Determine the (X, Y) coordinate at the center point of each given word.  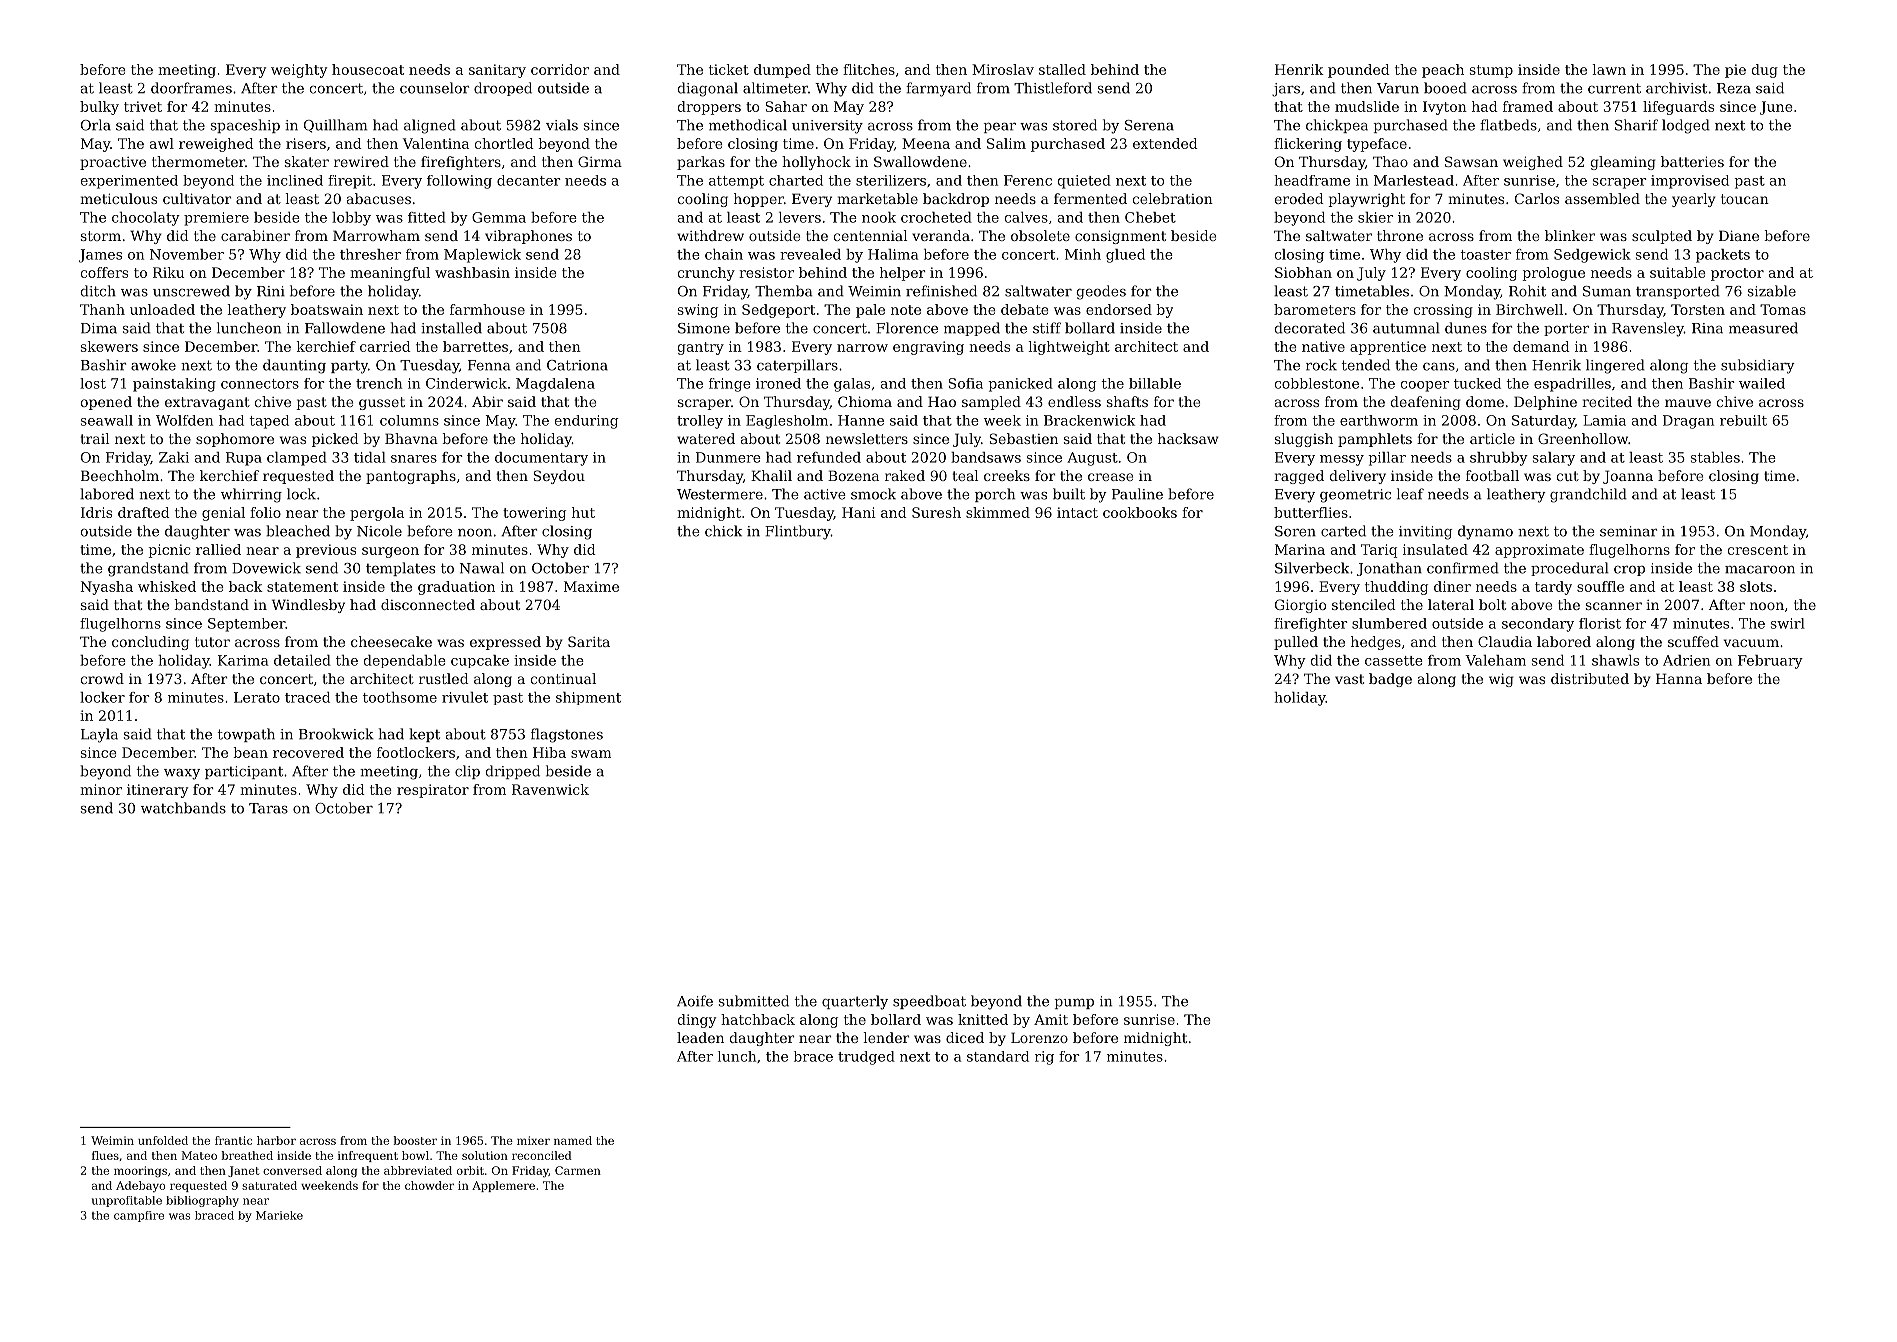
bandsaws (986, 457)
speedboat (929, 1002)
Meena (926, 143)
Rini (271, 291)
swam (591, 754)
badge (1390, 680)
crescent (1758, 550)
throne (1400, 235)
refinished (941, 291)
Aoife (695, 1001)
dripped (512, 772)
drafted (144, 512)
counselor (434, 88)
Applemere (503, 1186)
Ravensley (1648, 329)
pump (1074, 1004)
